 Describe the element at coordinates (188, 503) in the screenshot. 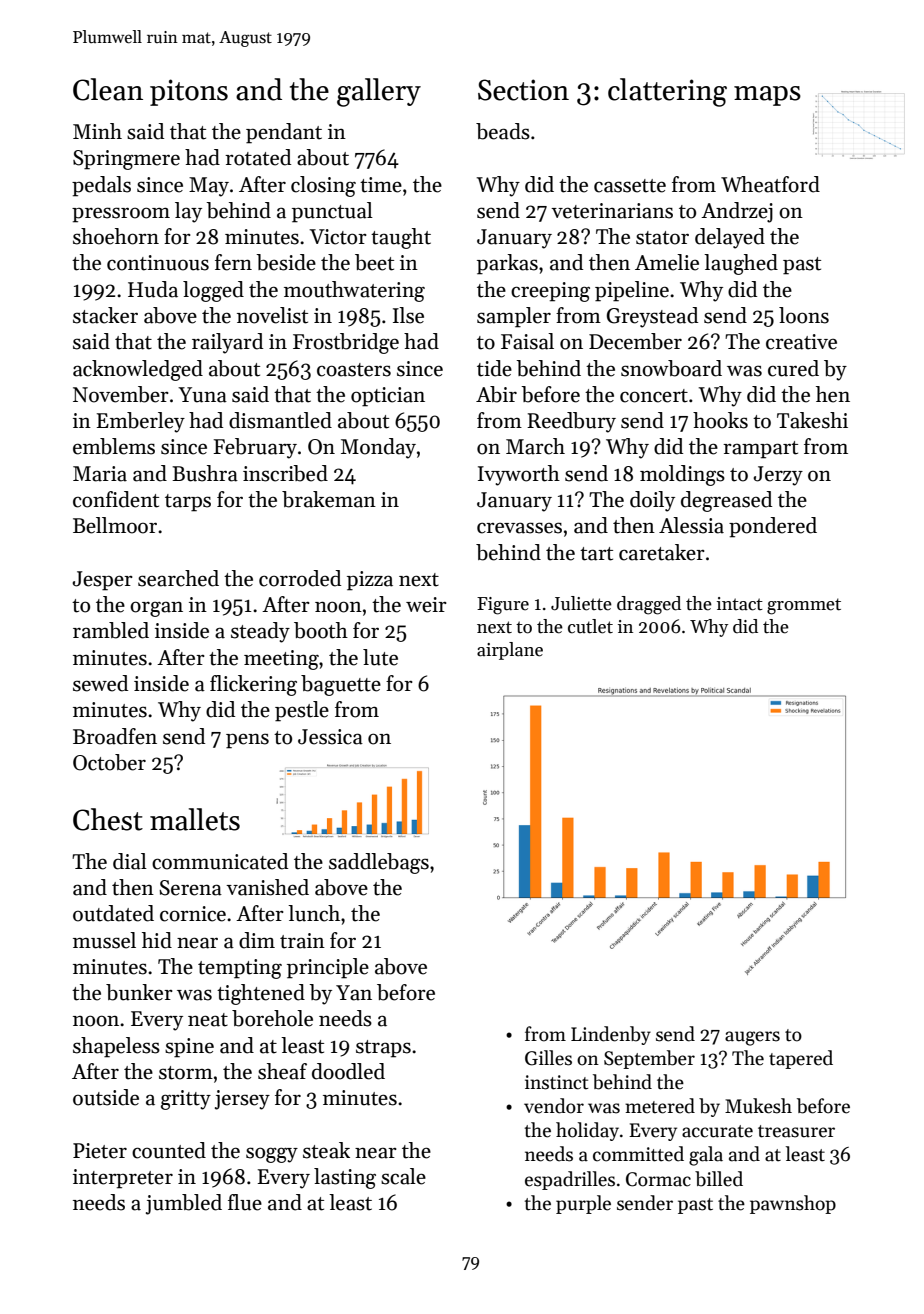

I see `tarps` at that location.
